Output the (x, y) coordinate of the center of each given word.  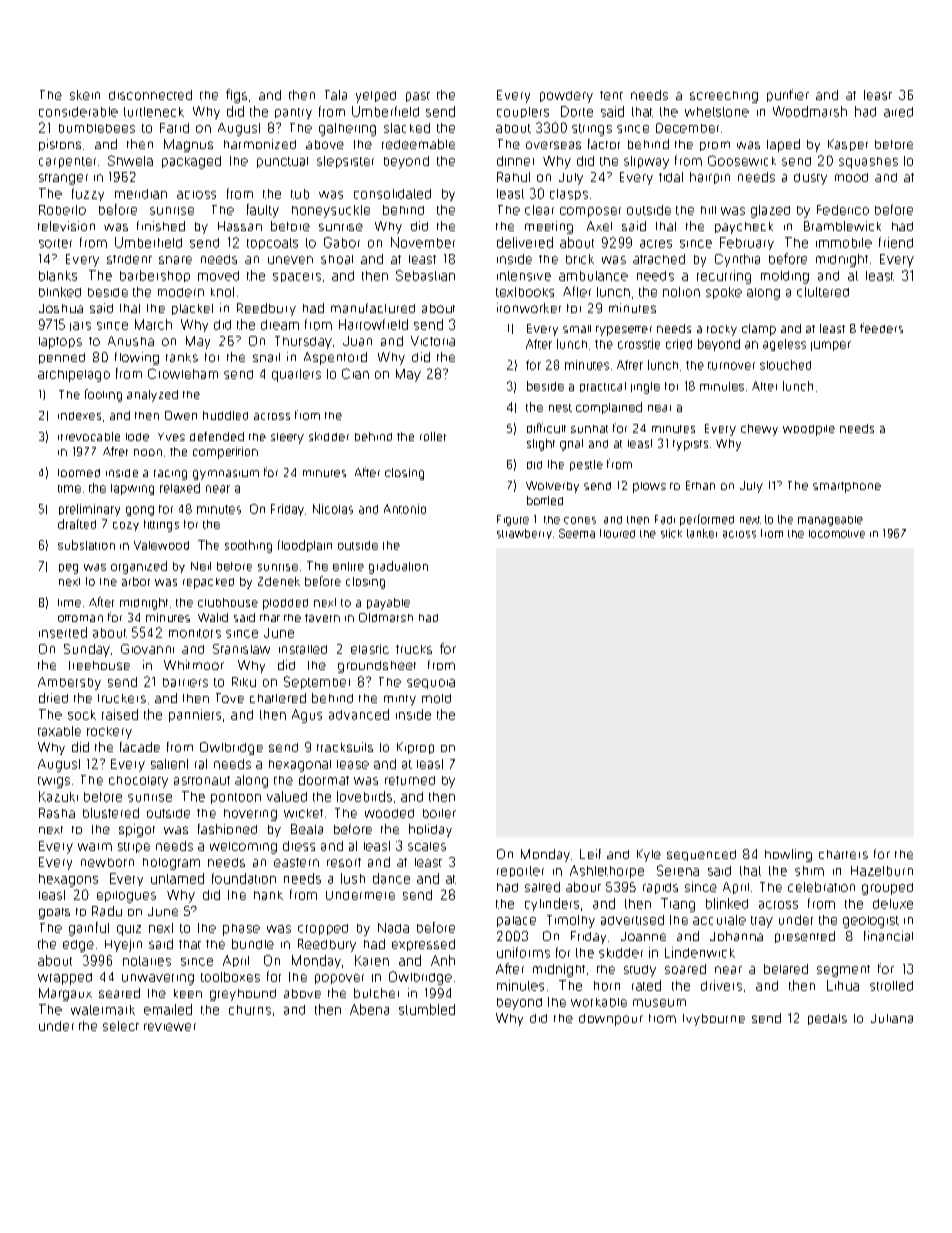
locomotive (837, 534)
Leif (590, 854)
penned (62, 358)
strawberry (524, 534)
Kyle (649, 855)
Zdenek (279, 581)
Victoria (433, 341)
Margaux (65, 994)
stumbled (427, 1009)
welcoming (243, 848)
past (418, 97)
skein (85, 95)
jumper (831, 346)
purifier (788, 95)
